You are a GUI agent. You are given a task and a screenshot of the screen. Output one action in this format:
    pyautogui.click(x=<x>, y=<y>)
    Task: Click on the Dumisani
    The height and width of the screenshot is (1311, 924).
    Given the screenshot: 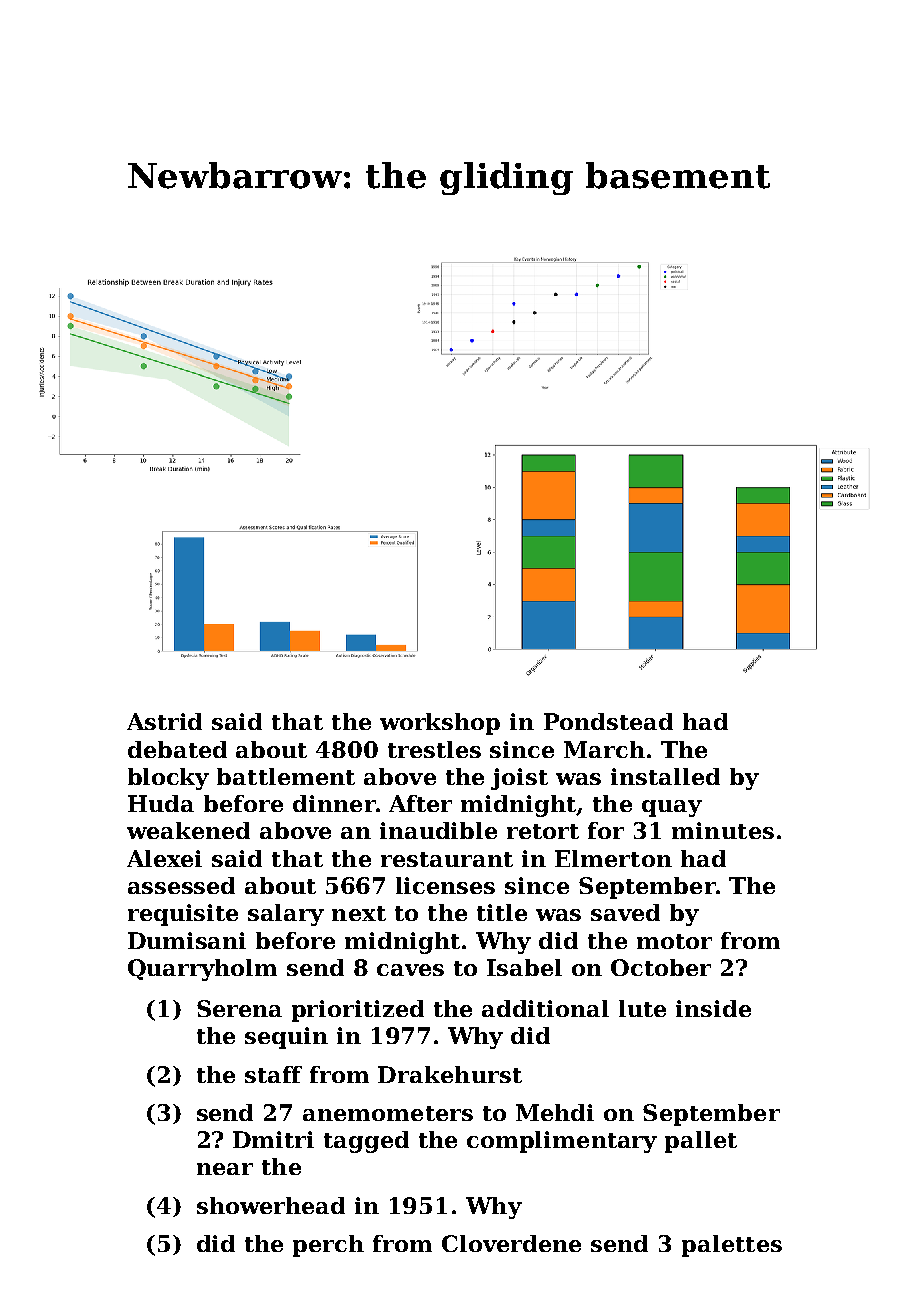 What is the action you would take?
    pyautogui.click(x=187, y=940)
